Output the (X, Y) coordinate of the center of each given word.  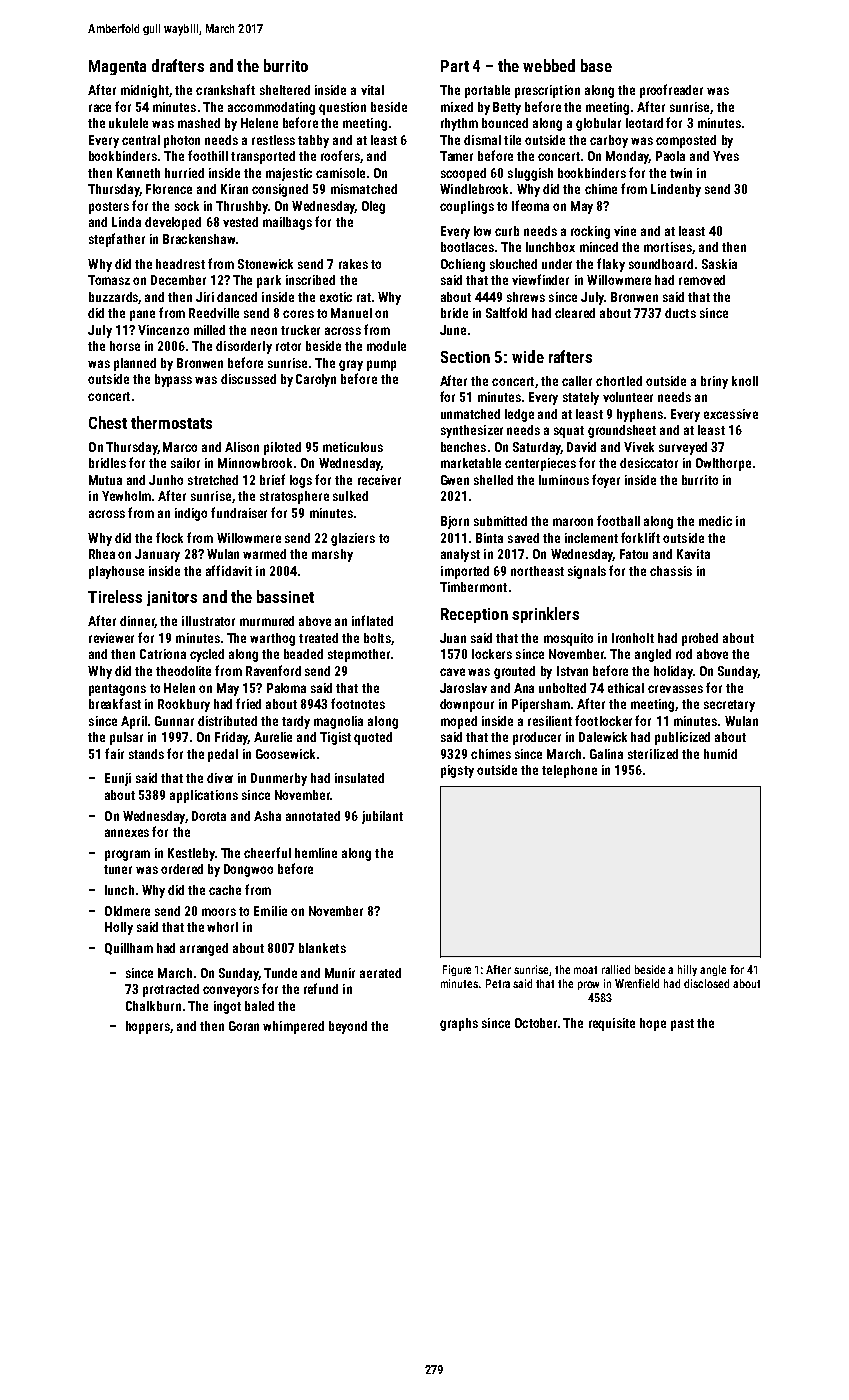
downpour (467, 705)
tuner (118, 869)
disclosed (706, 983)
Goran (244, 1026)
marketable (471, 463)
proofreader (671, 91)
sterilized (653, 754)
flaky (611, 265)
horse (125, 346)
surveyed (683, 448)
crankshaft (225, 89)
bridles (107, 463)
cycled (207, 655)
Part (455, 66)
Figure (457, 970)
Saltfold (506, 312)
